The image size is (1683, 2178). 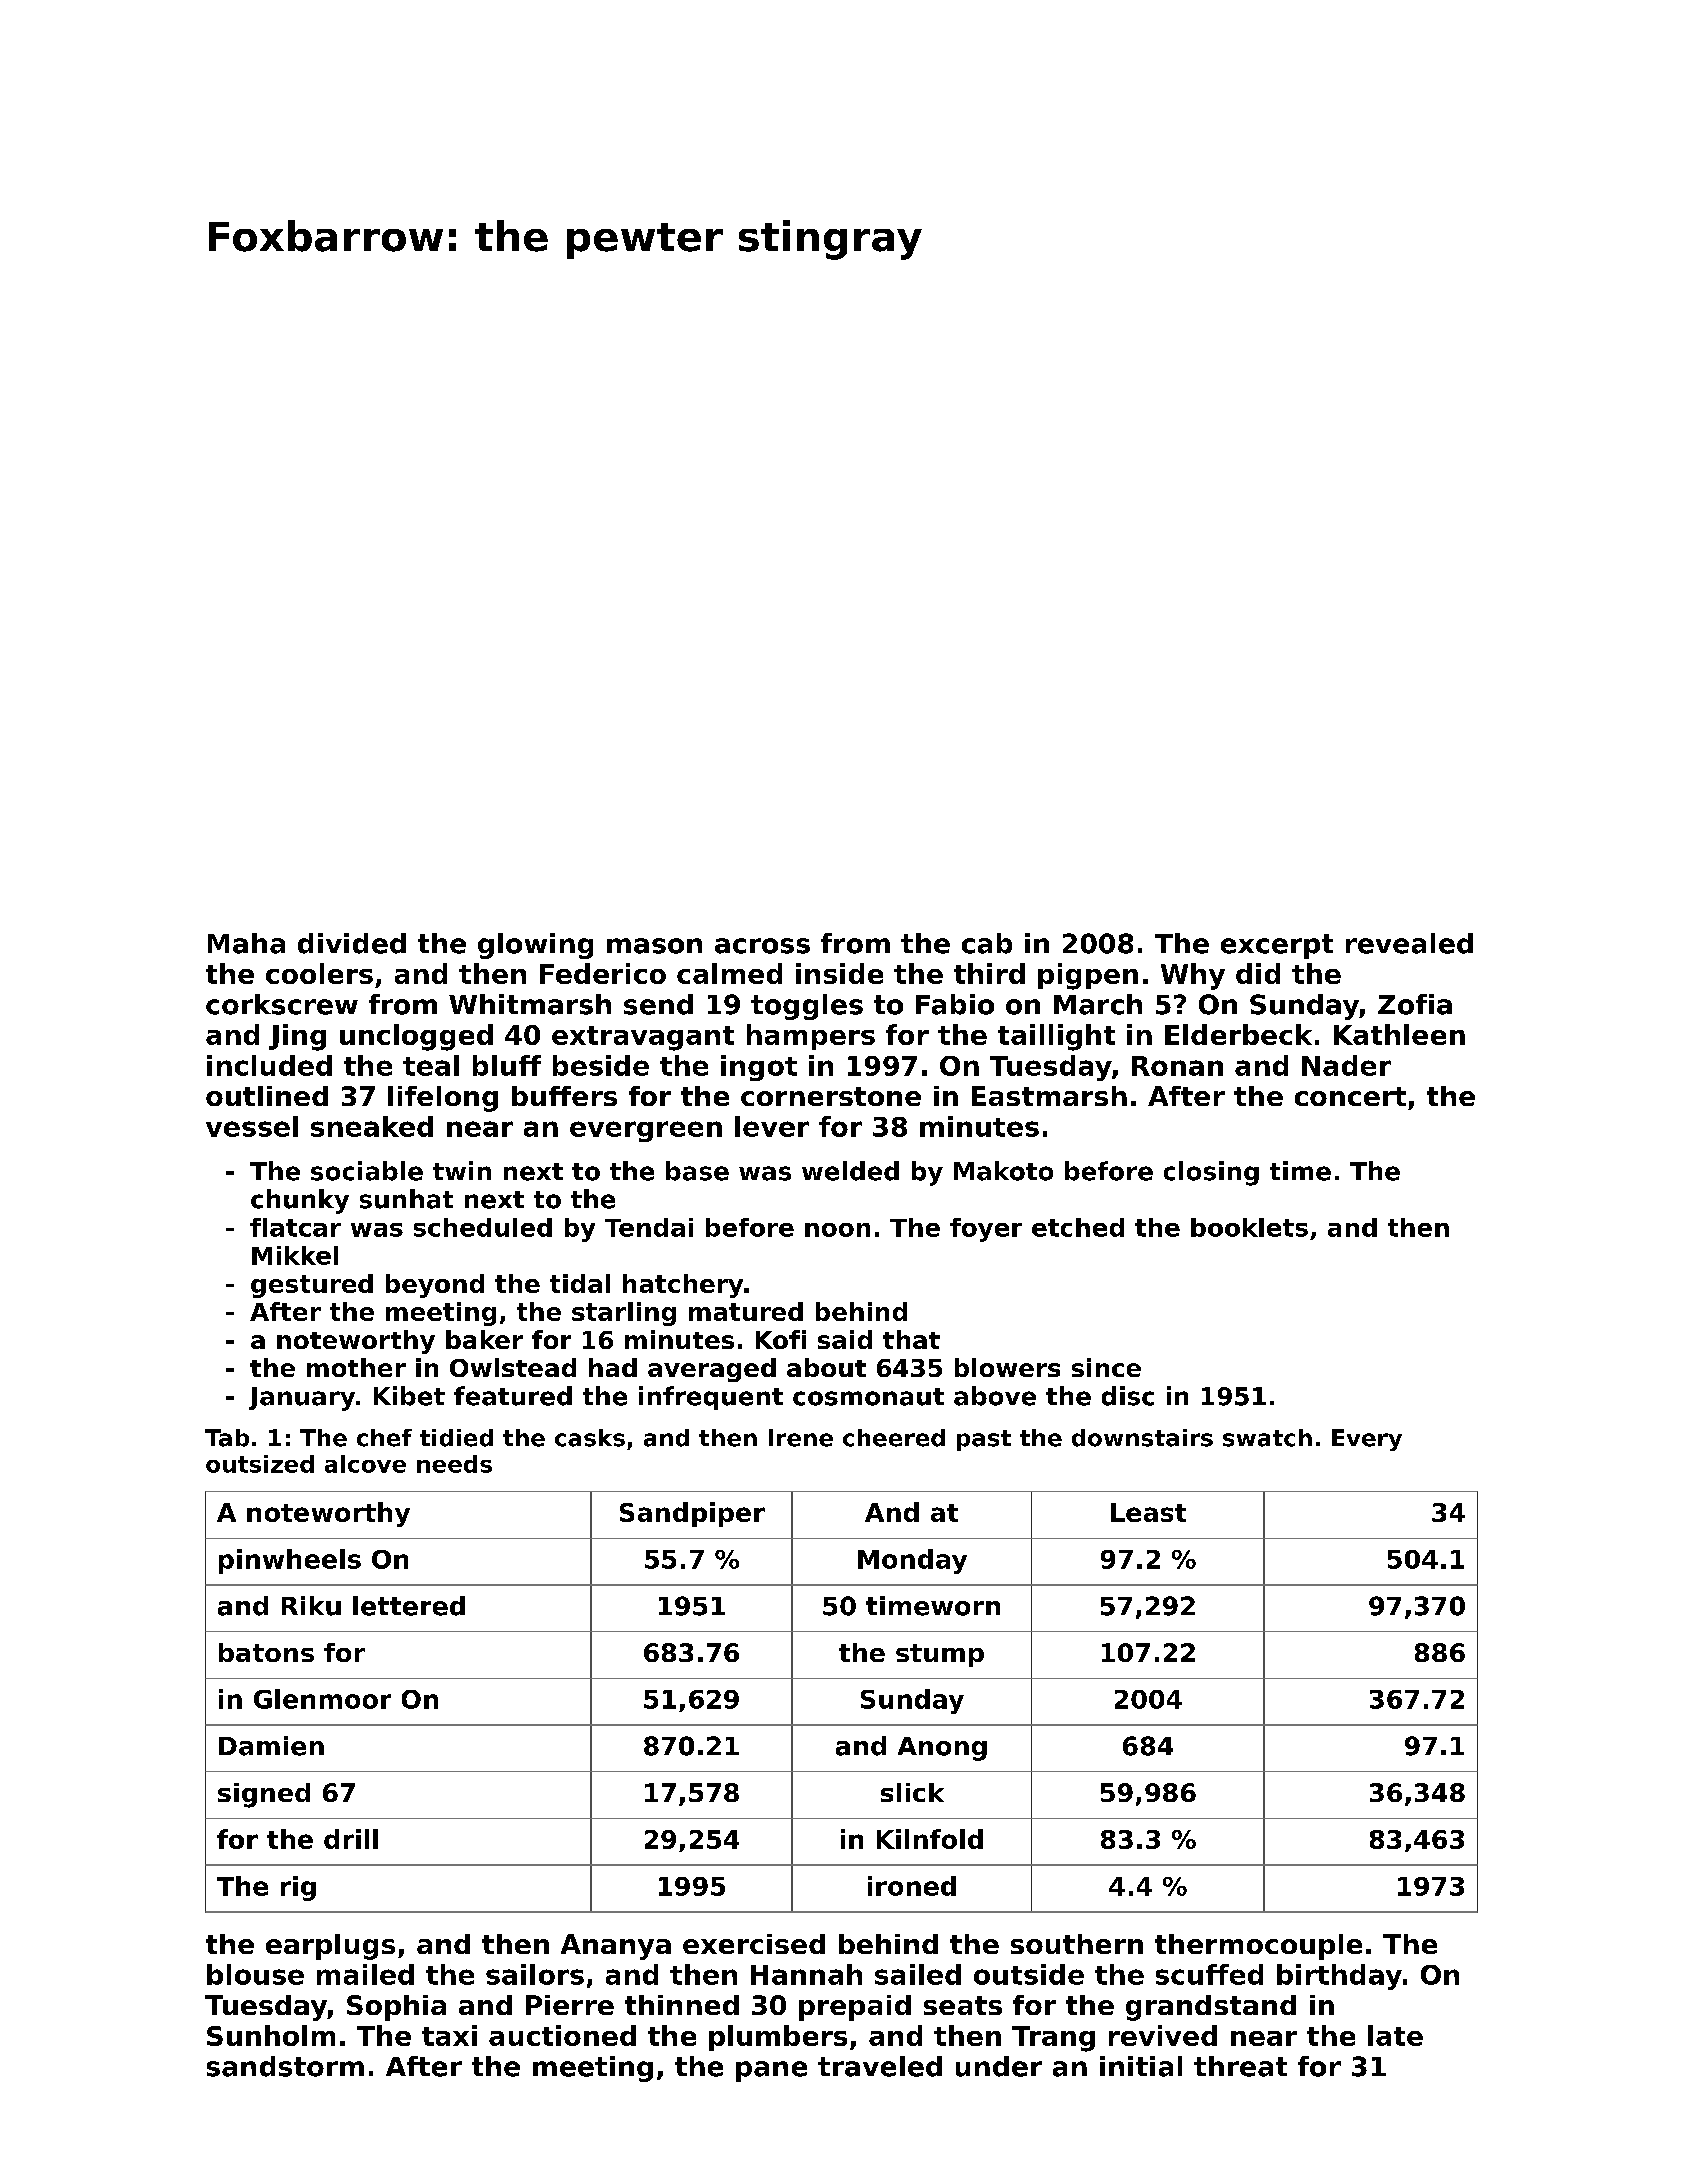 I want to click on late, so click(x=1395, y=2035).
